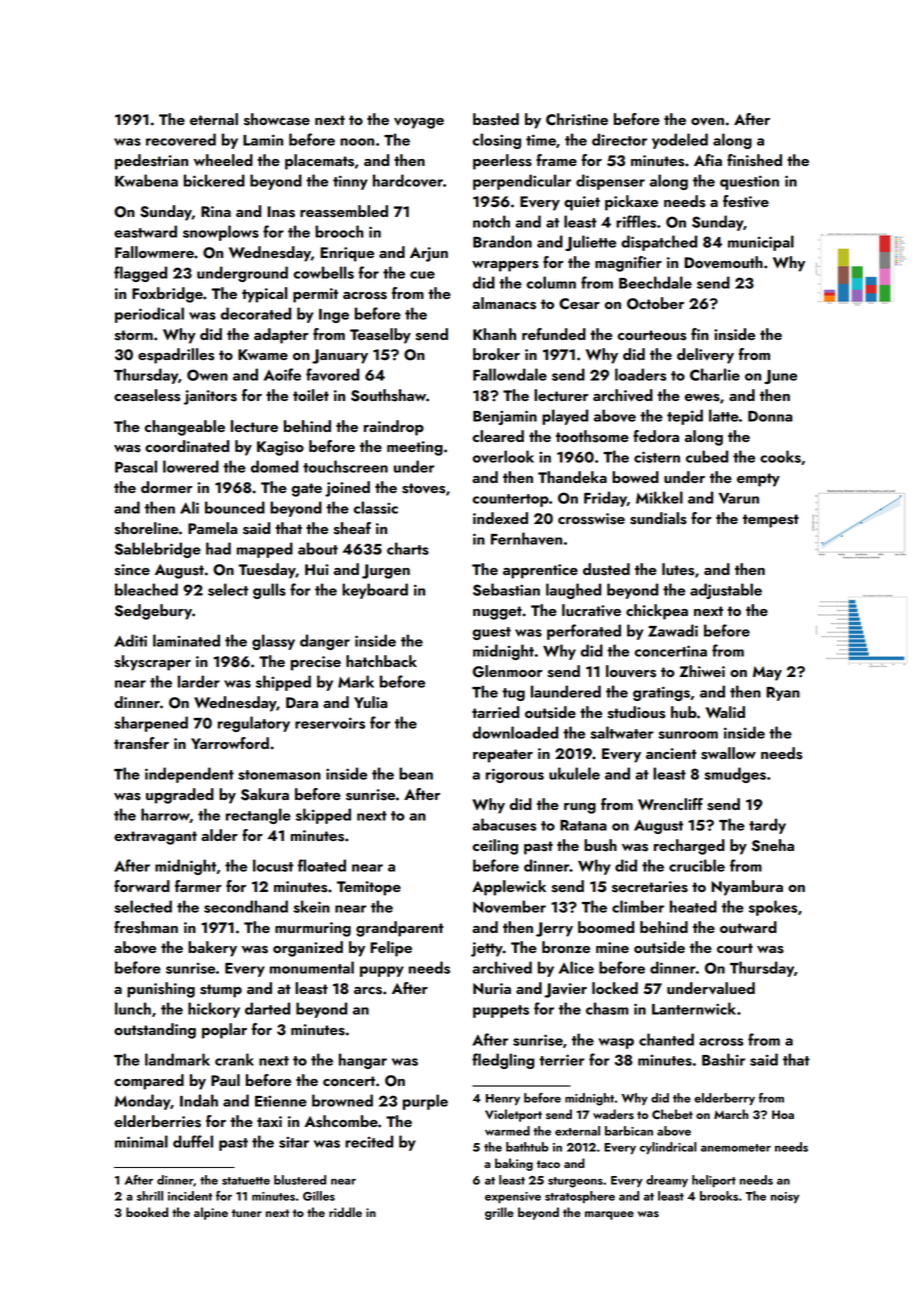  What do you see at coordinates (497, 141) in the document?
I see `closing` at bounding box center [497, 141].
